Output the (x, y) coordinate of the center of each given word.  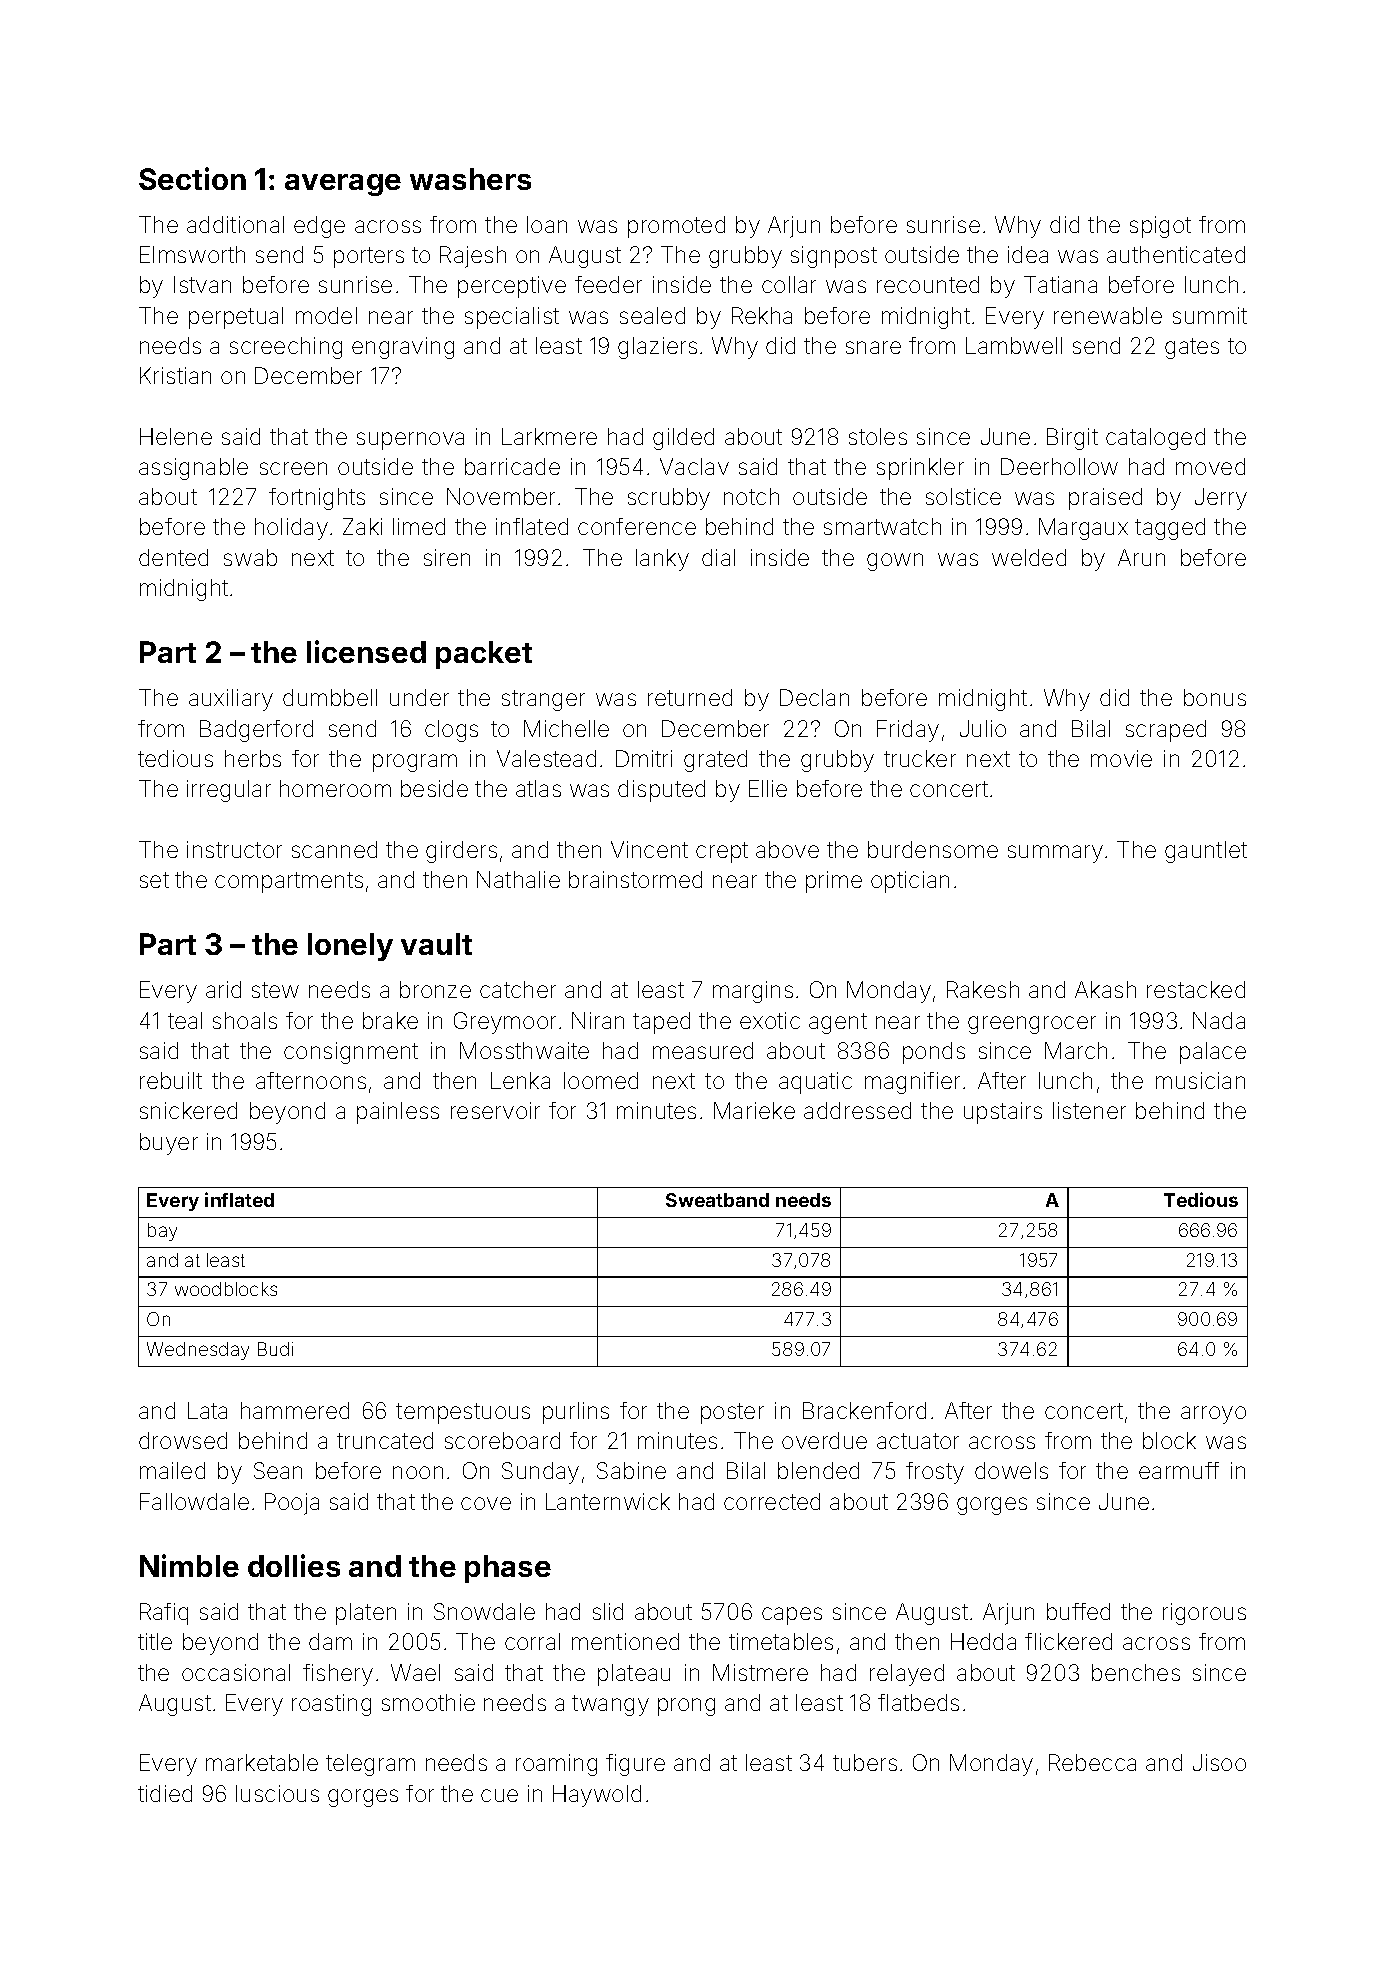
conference (637, 526)
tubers (865, 1762)
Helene (176, 436)
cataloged (1155, 439)
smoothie (428, 1702)
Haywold (597, 1796)
